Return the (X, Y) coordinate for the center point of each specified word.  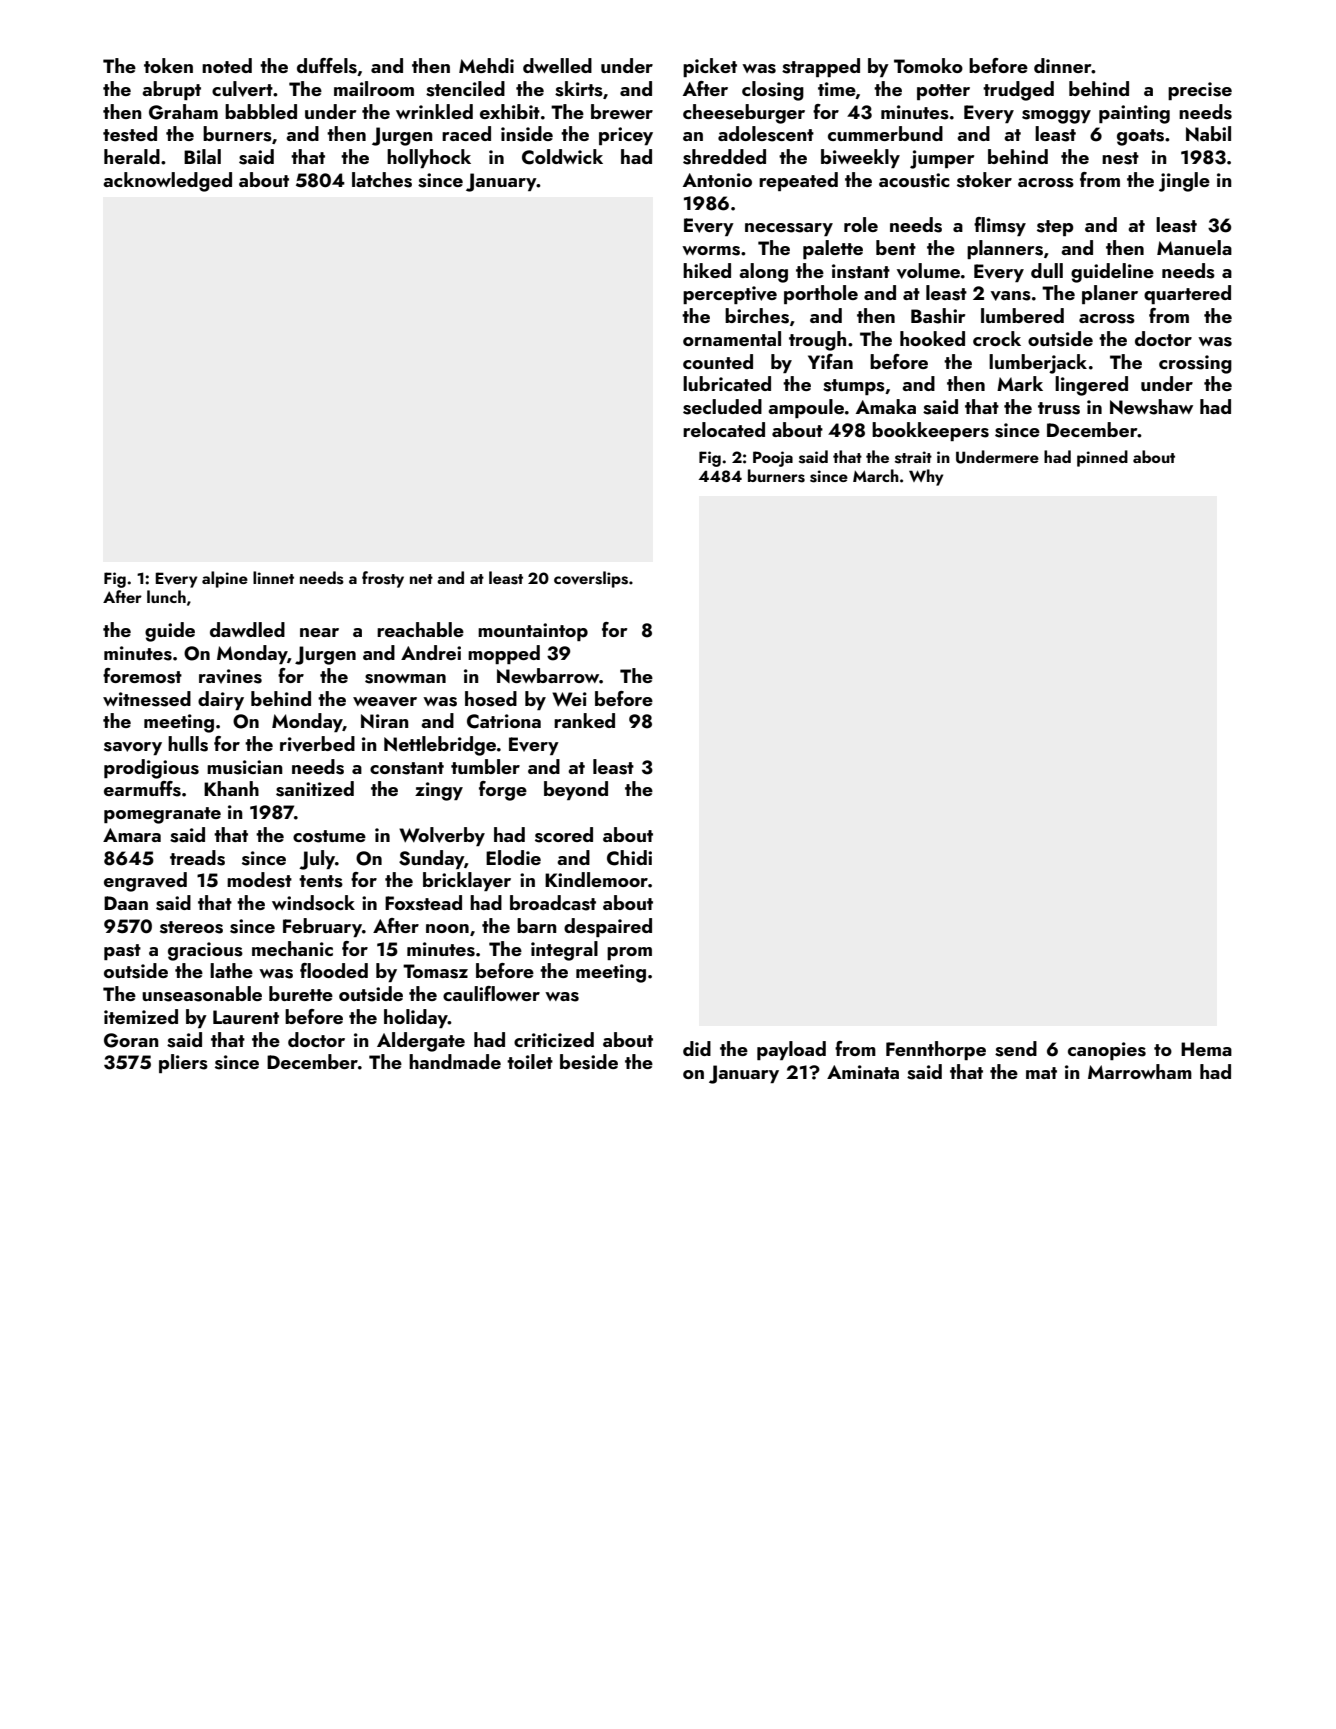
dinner (1063, 65)
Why (926, 477)
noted (227, 65)
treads (197, 858)
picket (710, 67)
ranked (584, 720)
